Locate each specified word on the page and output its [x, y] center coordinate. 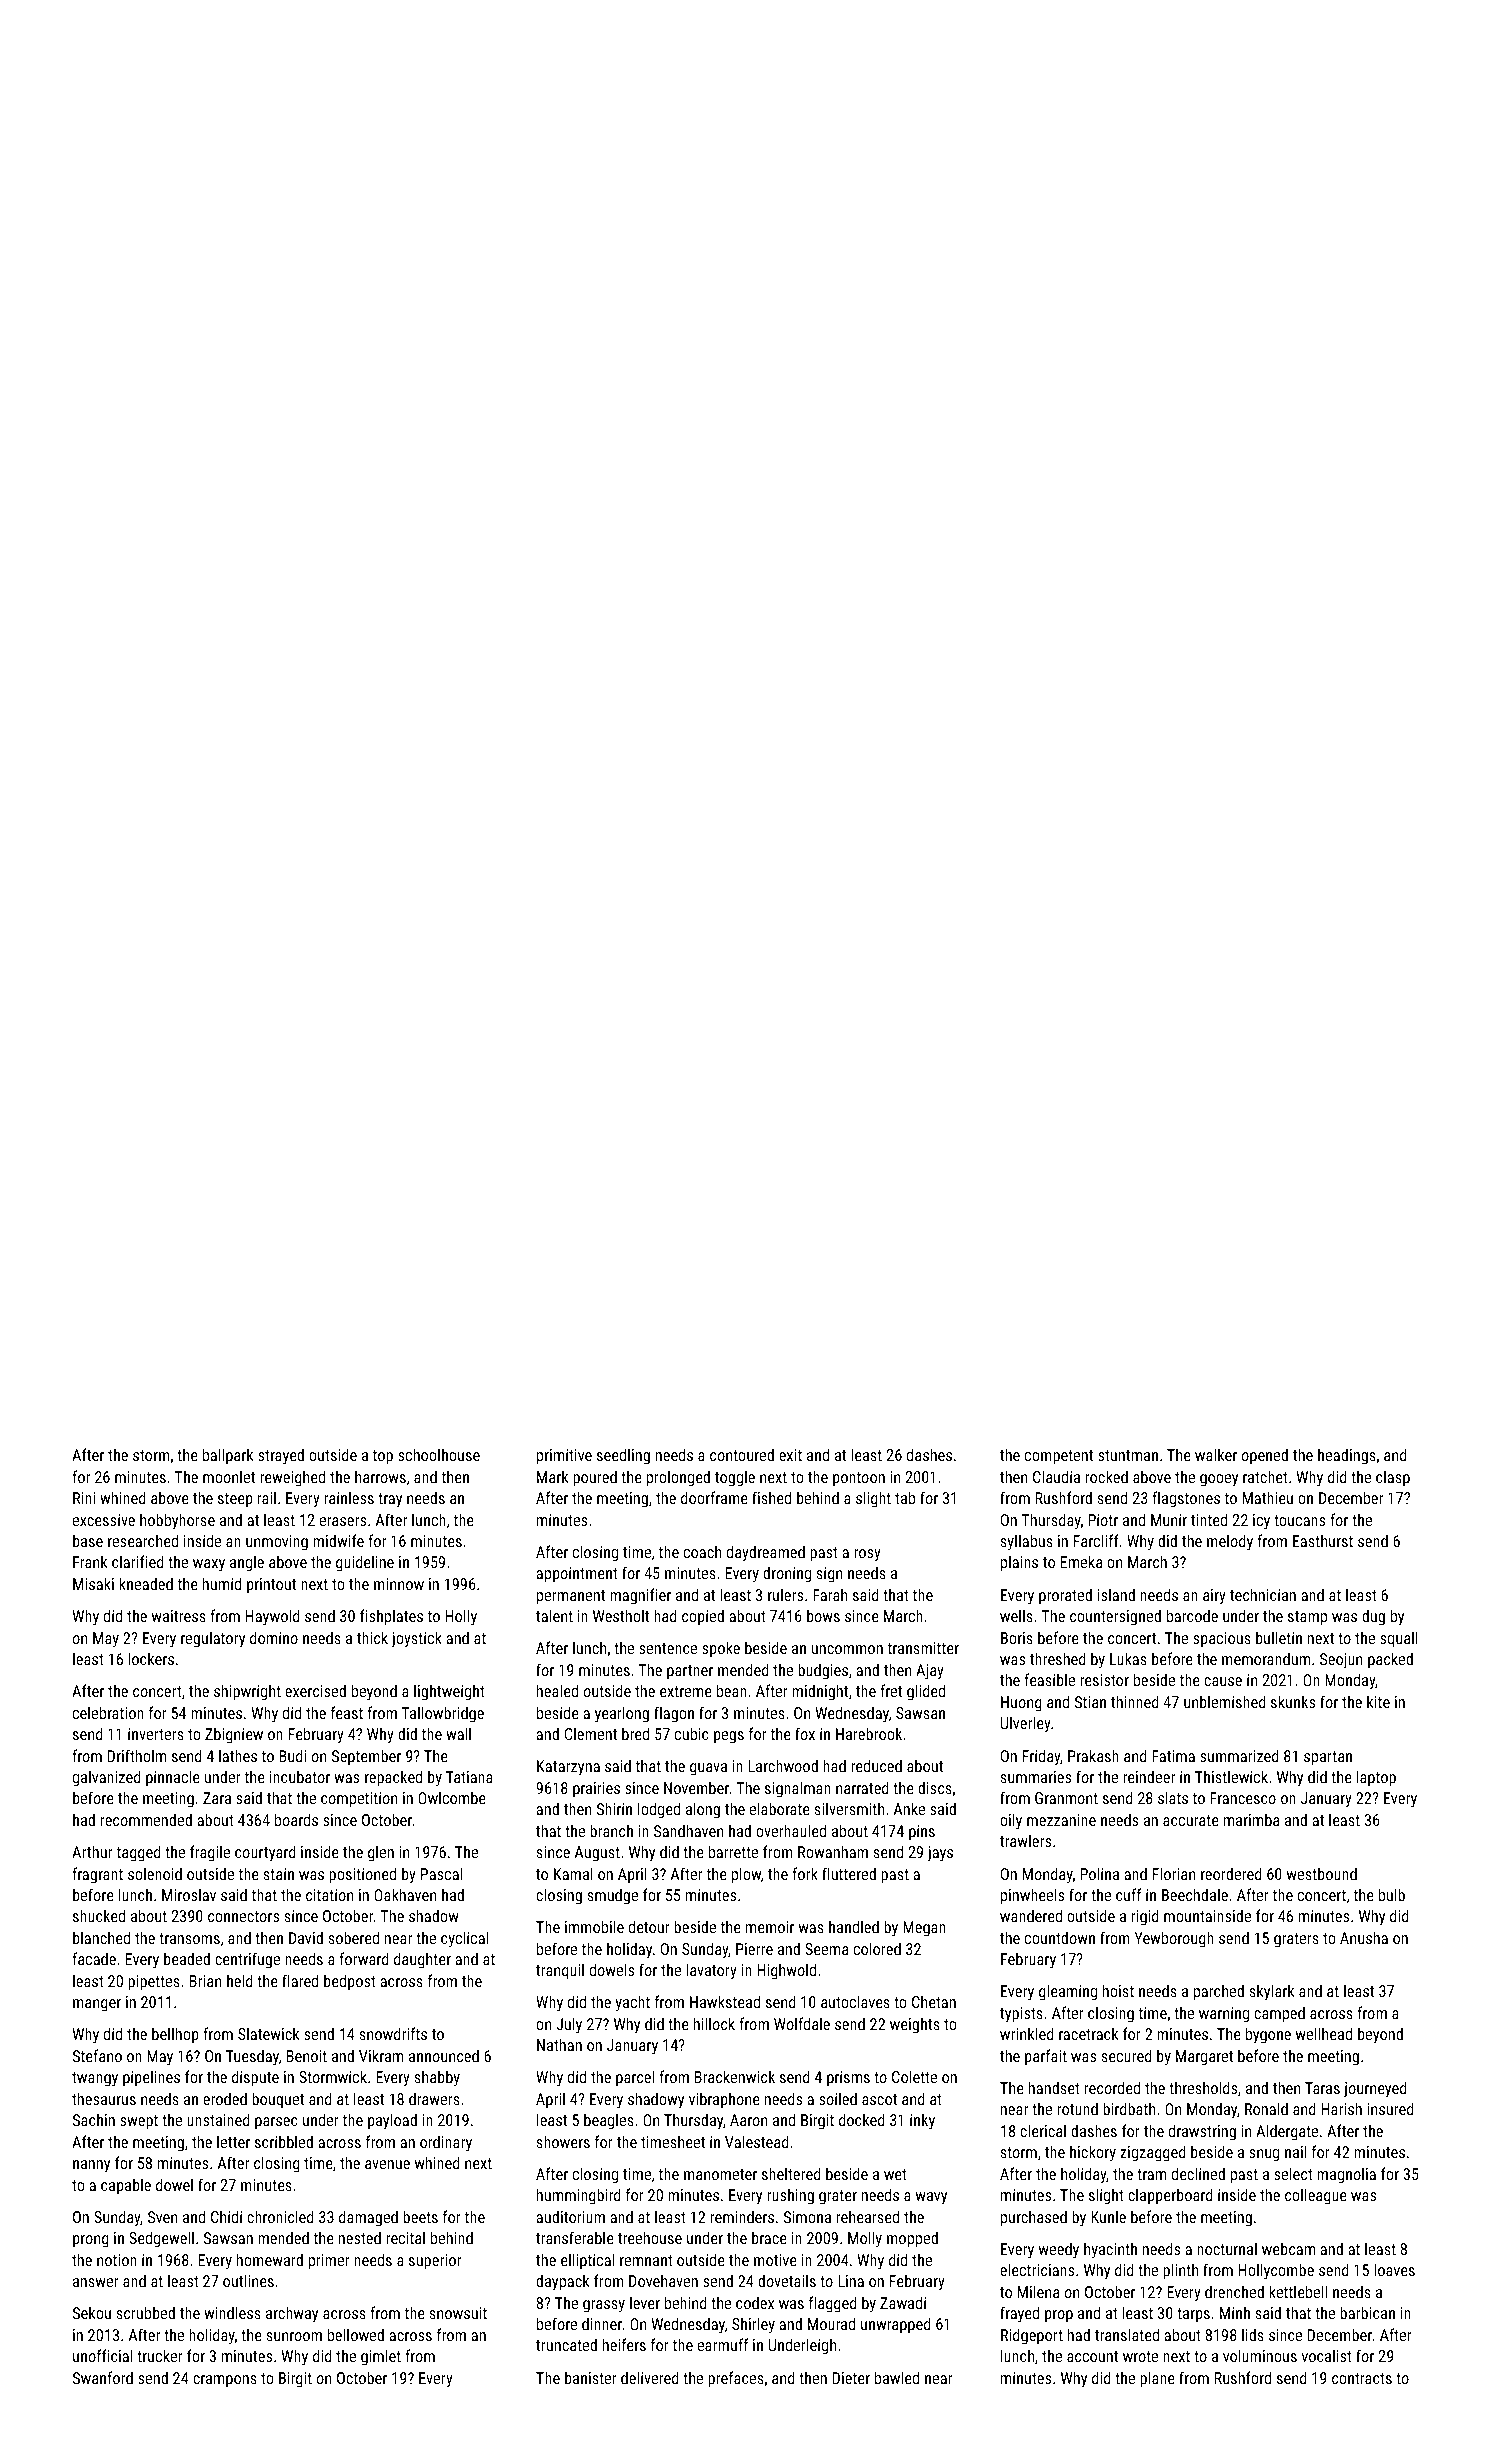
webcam [1288, 2248]
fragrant [97, 1875]
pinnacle [173, 1778]
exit [790, 1455]
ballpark [228, 1456]
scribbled [284, 2141]
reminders [742, 2216]
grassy [604, 2306]
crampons [225, 2381]
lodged [659, 1810]
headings [1347, 1456]
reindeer [1149, 1776]
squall [1399, 1639]
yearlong [622, 1714]
